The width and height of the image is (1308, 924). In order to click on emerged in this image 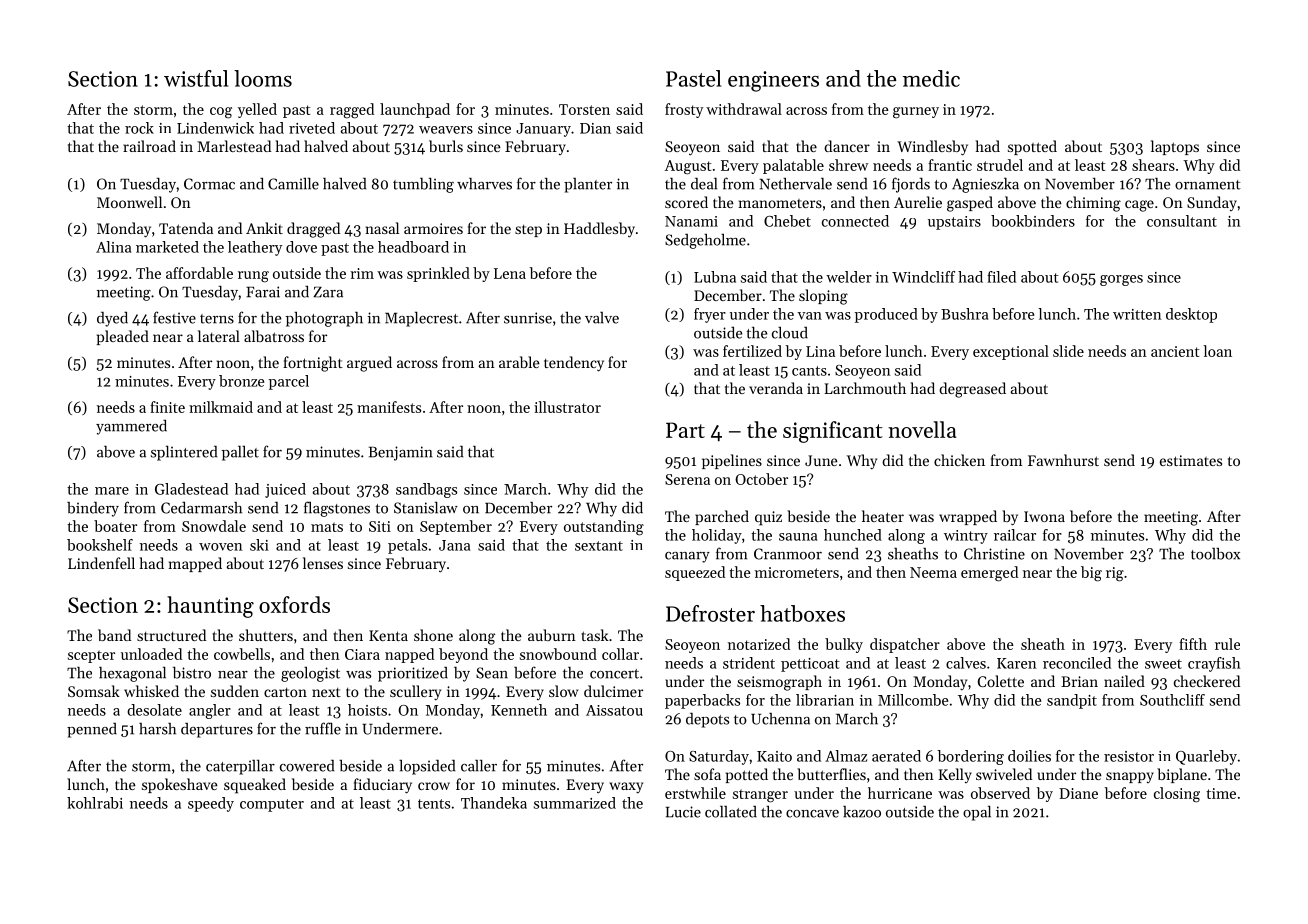, I will do `click(989, 574)`.
